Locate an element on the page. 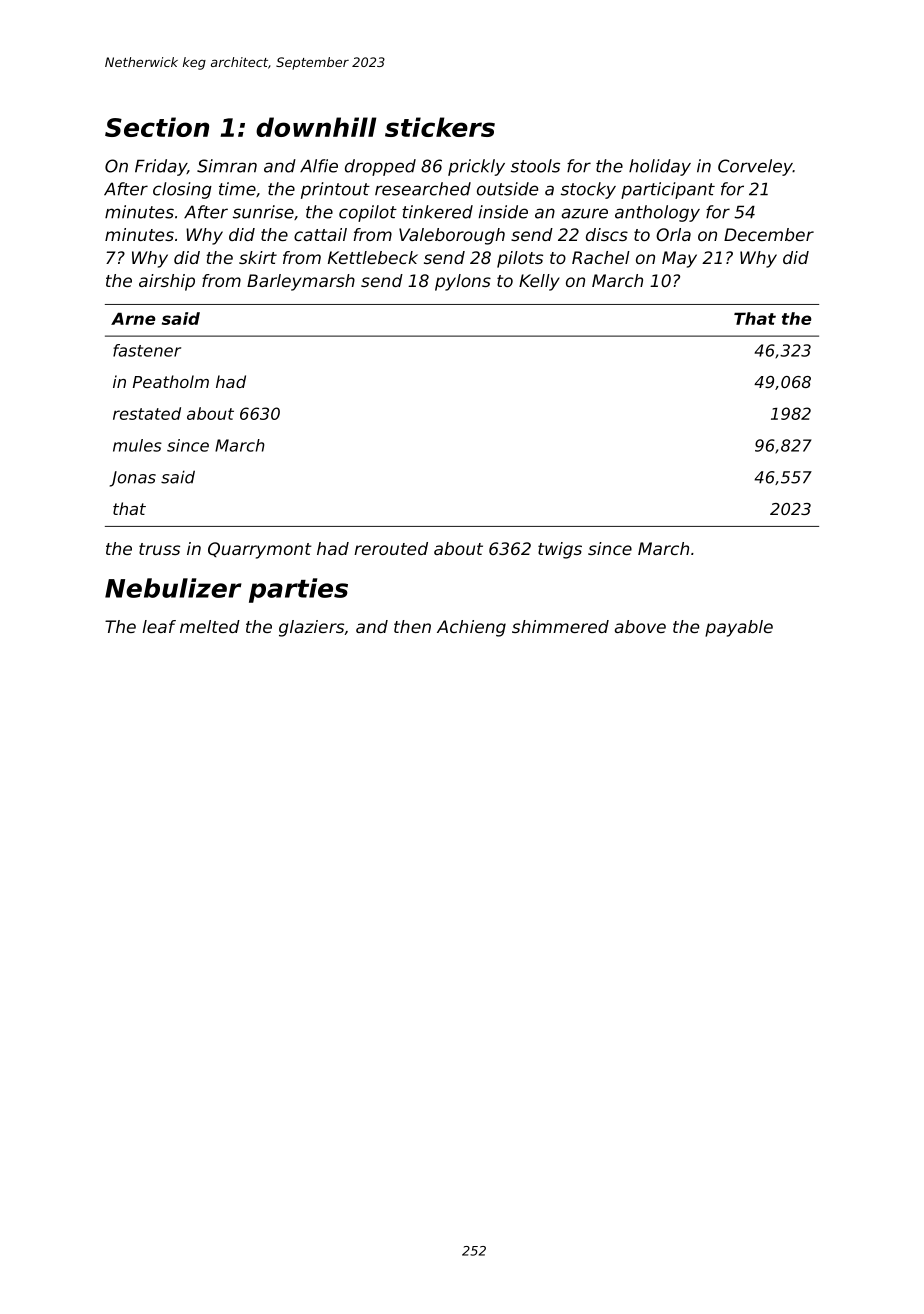 Image resolution: width=924 pixels, height=1314 pixels. Corveley is located at coordinates (755, 167).
